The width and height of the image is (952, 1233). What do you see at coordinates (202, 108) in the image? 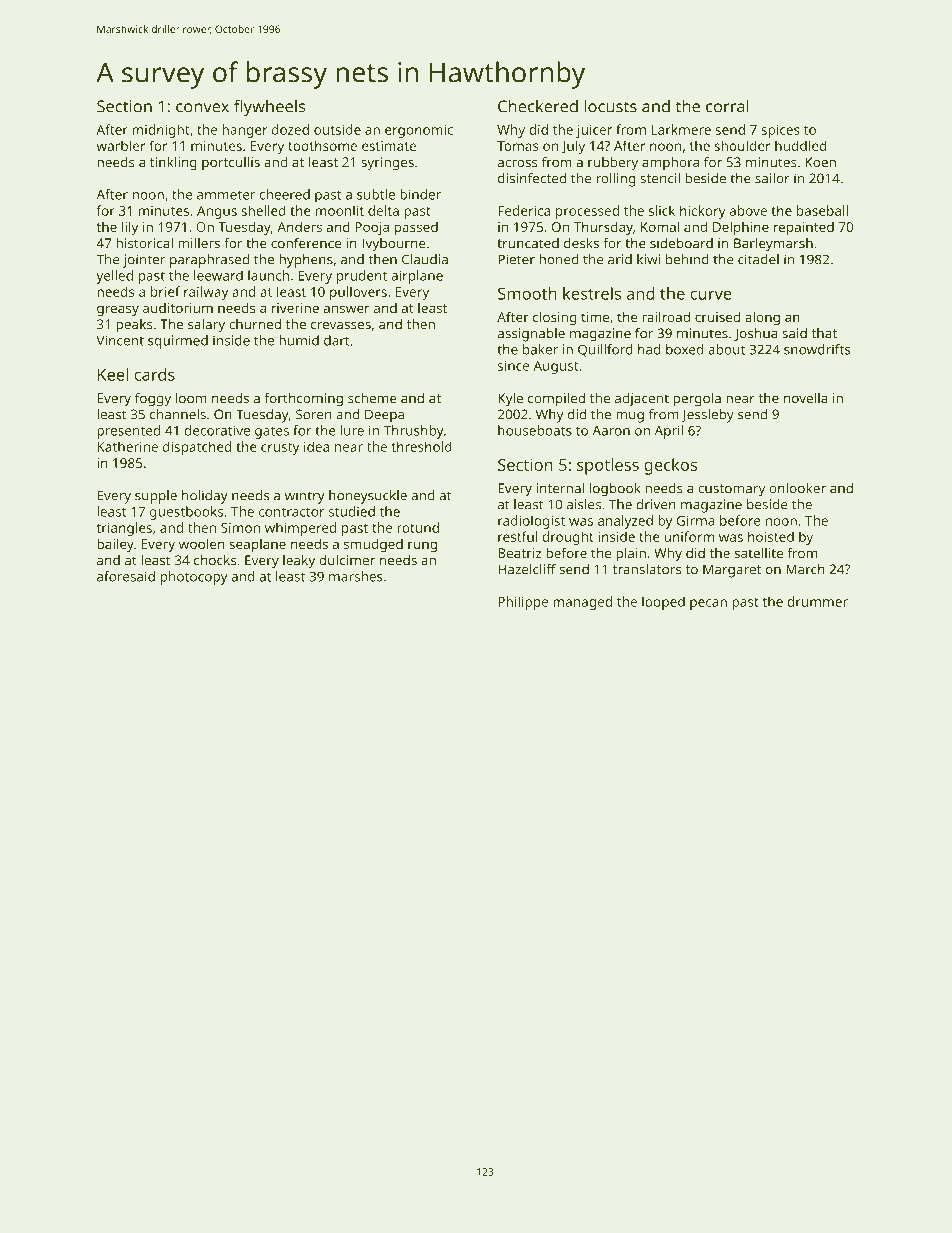
I see `convex` at bounding box center [202, 108].
